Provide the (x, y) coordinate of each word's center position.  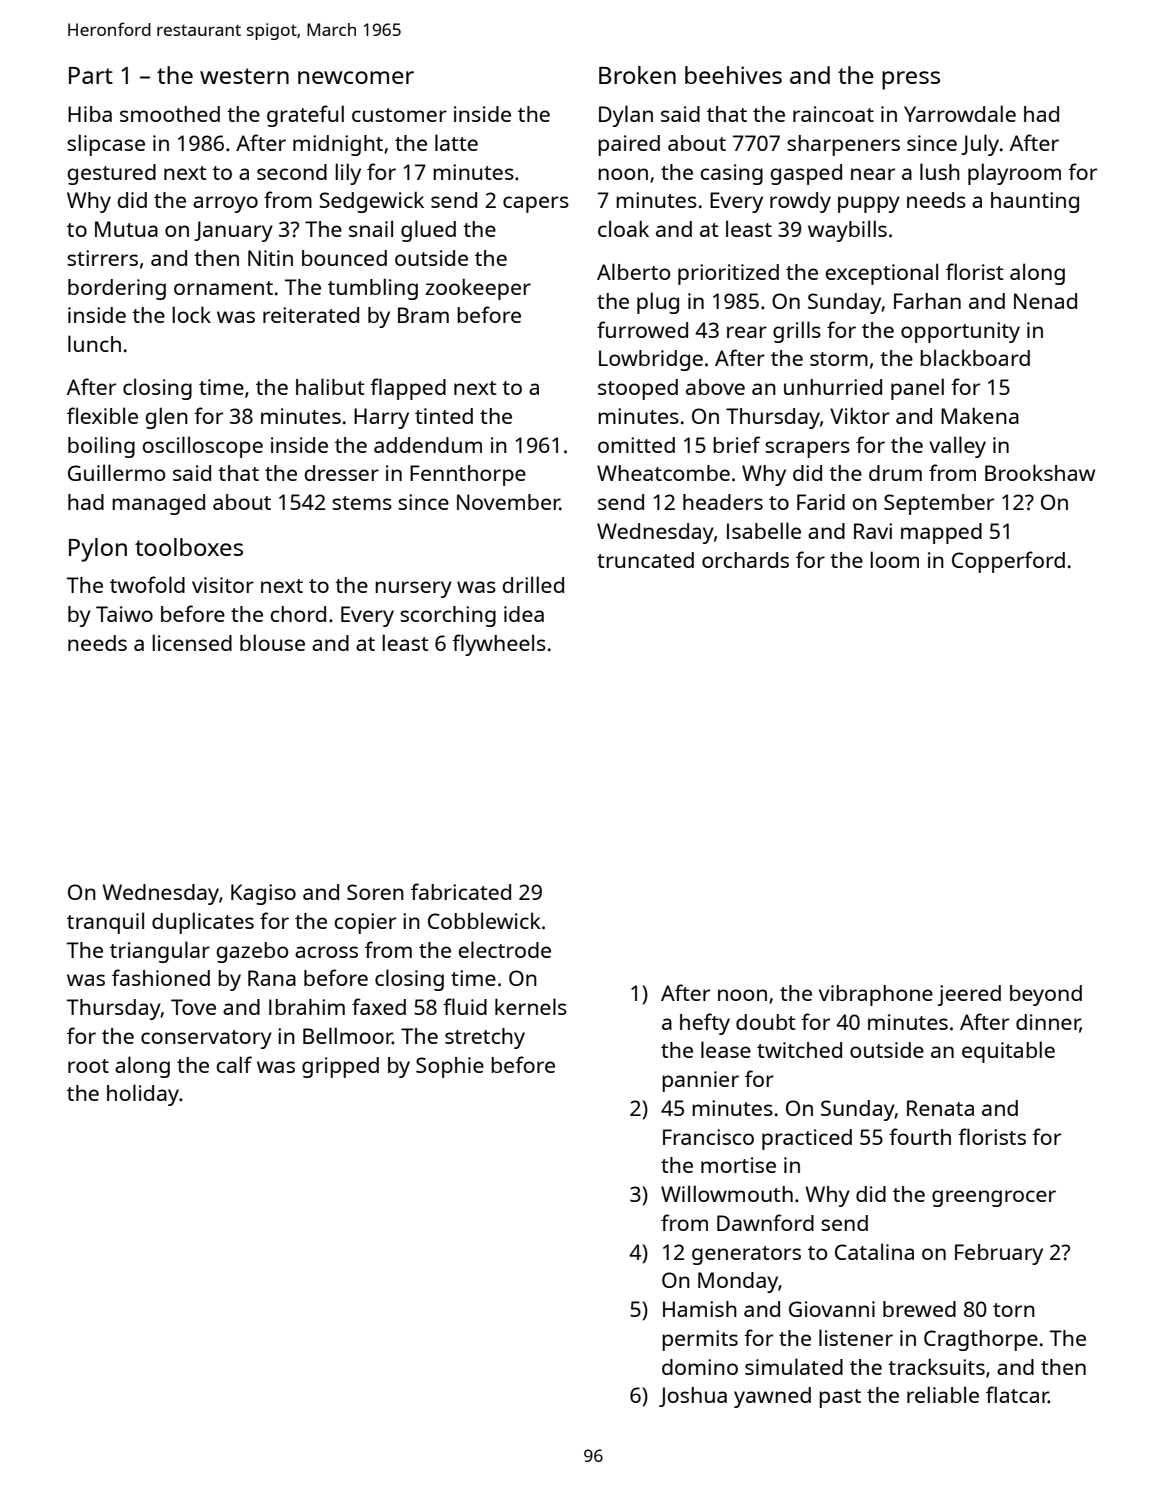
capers (536, 204)
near (873, 174)
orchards (745, 560)
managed (158, 504)
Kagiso (263, 894)
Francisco (708, 1137)
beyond (1046, 995)
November (508, 502)
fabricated (461, 891)
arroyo (225, 204)
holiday (143, 1095)
